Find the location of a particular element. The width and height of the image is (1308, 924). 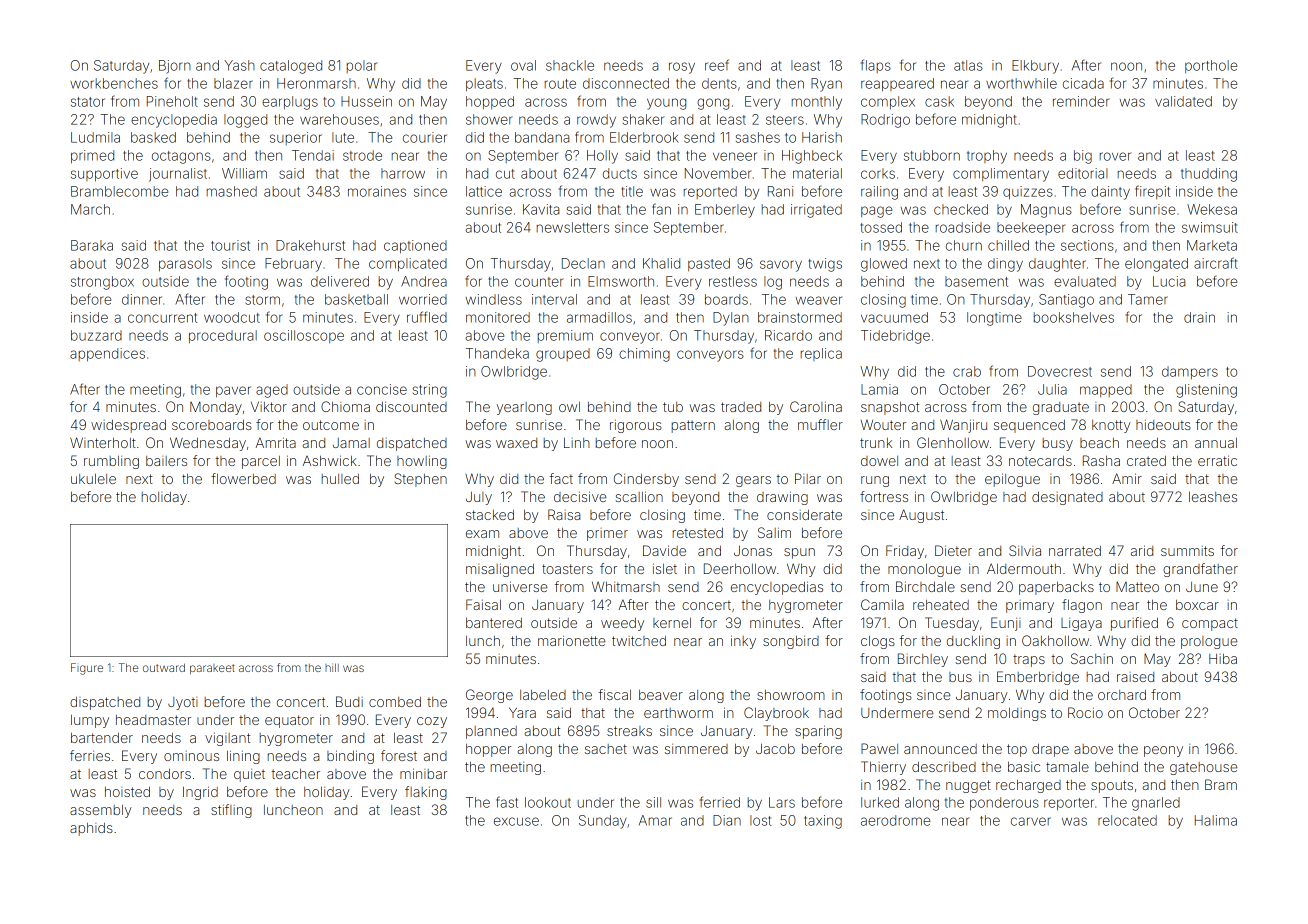

Elkbury is located at coordinates (1035, 67).
